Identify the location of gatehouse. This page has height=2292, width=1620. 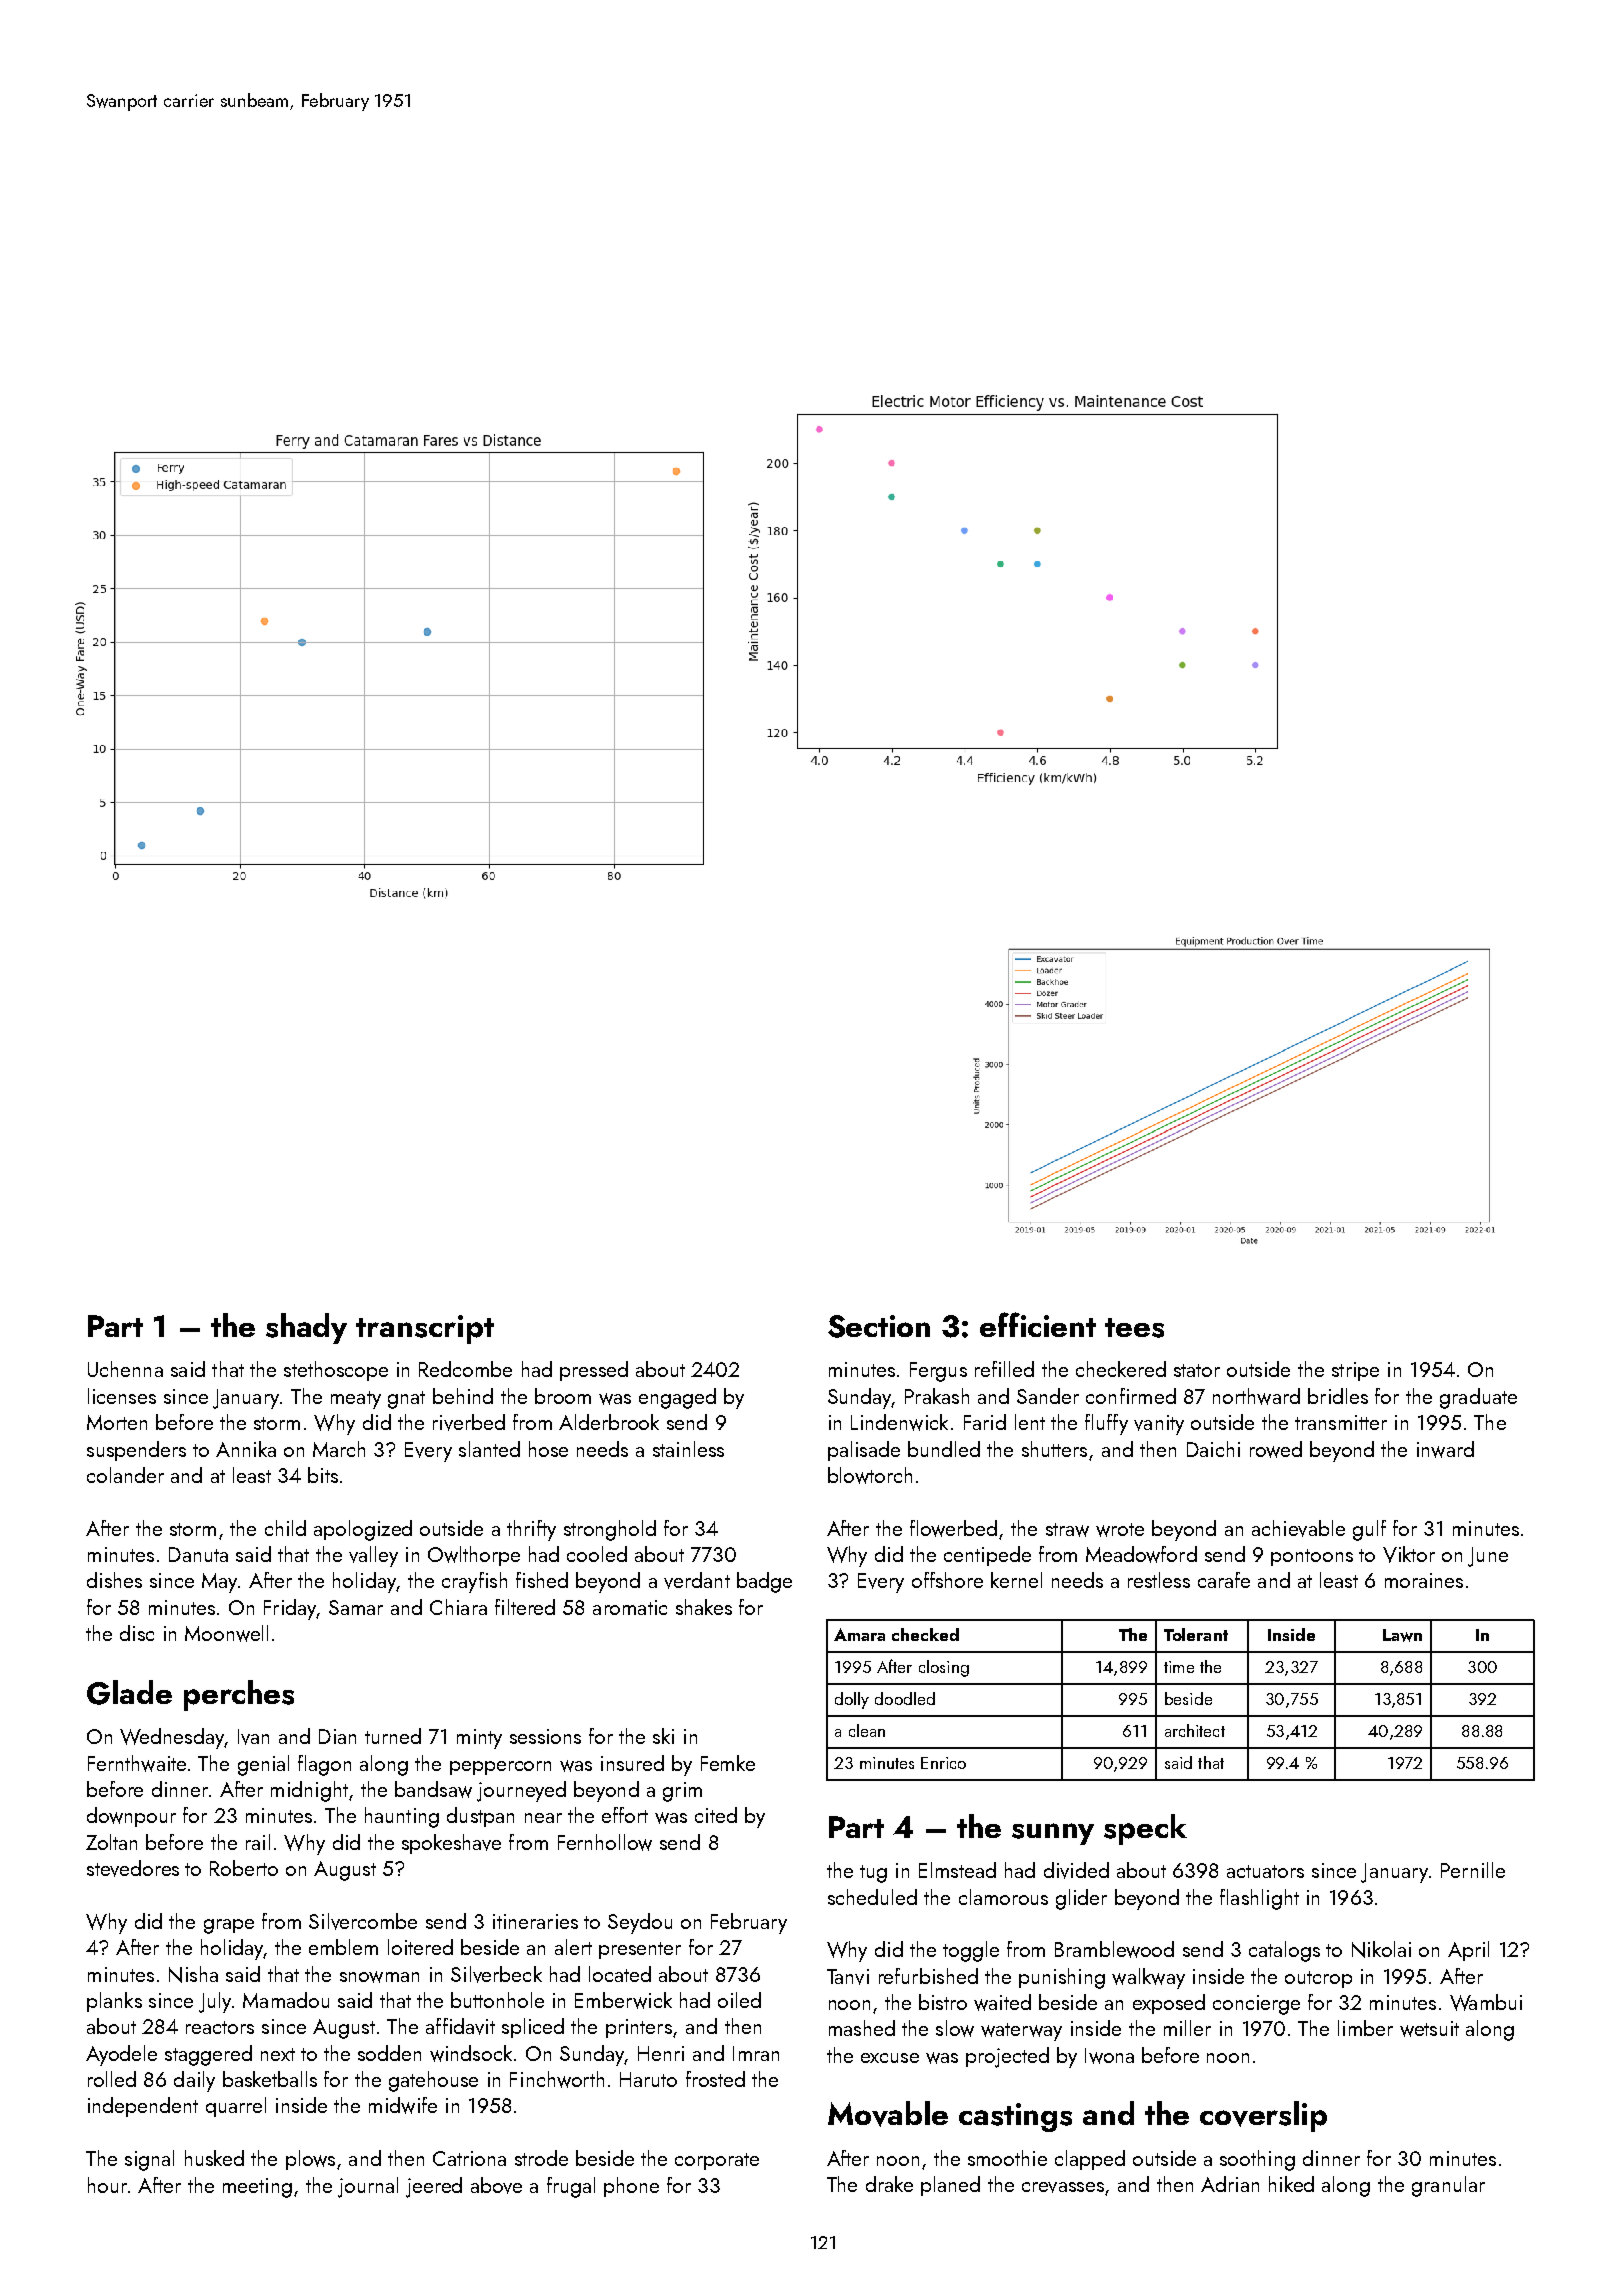
(433, 2081).
